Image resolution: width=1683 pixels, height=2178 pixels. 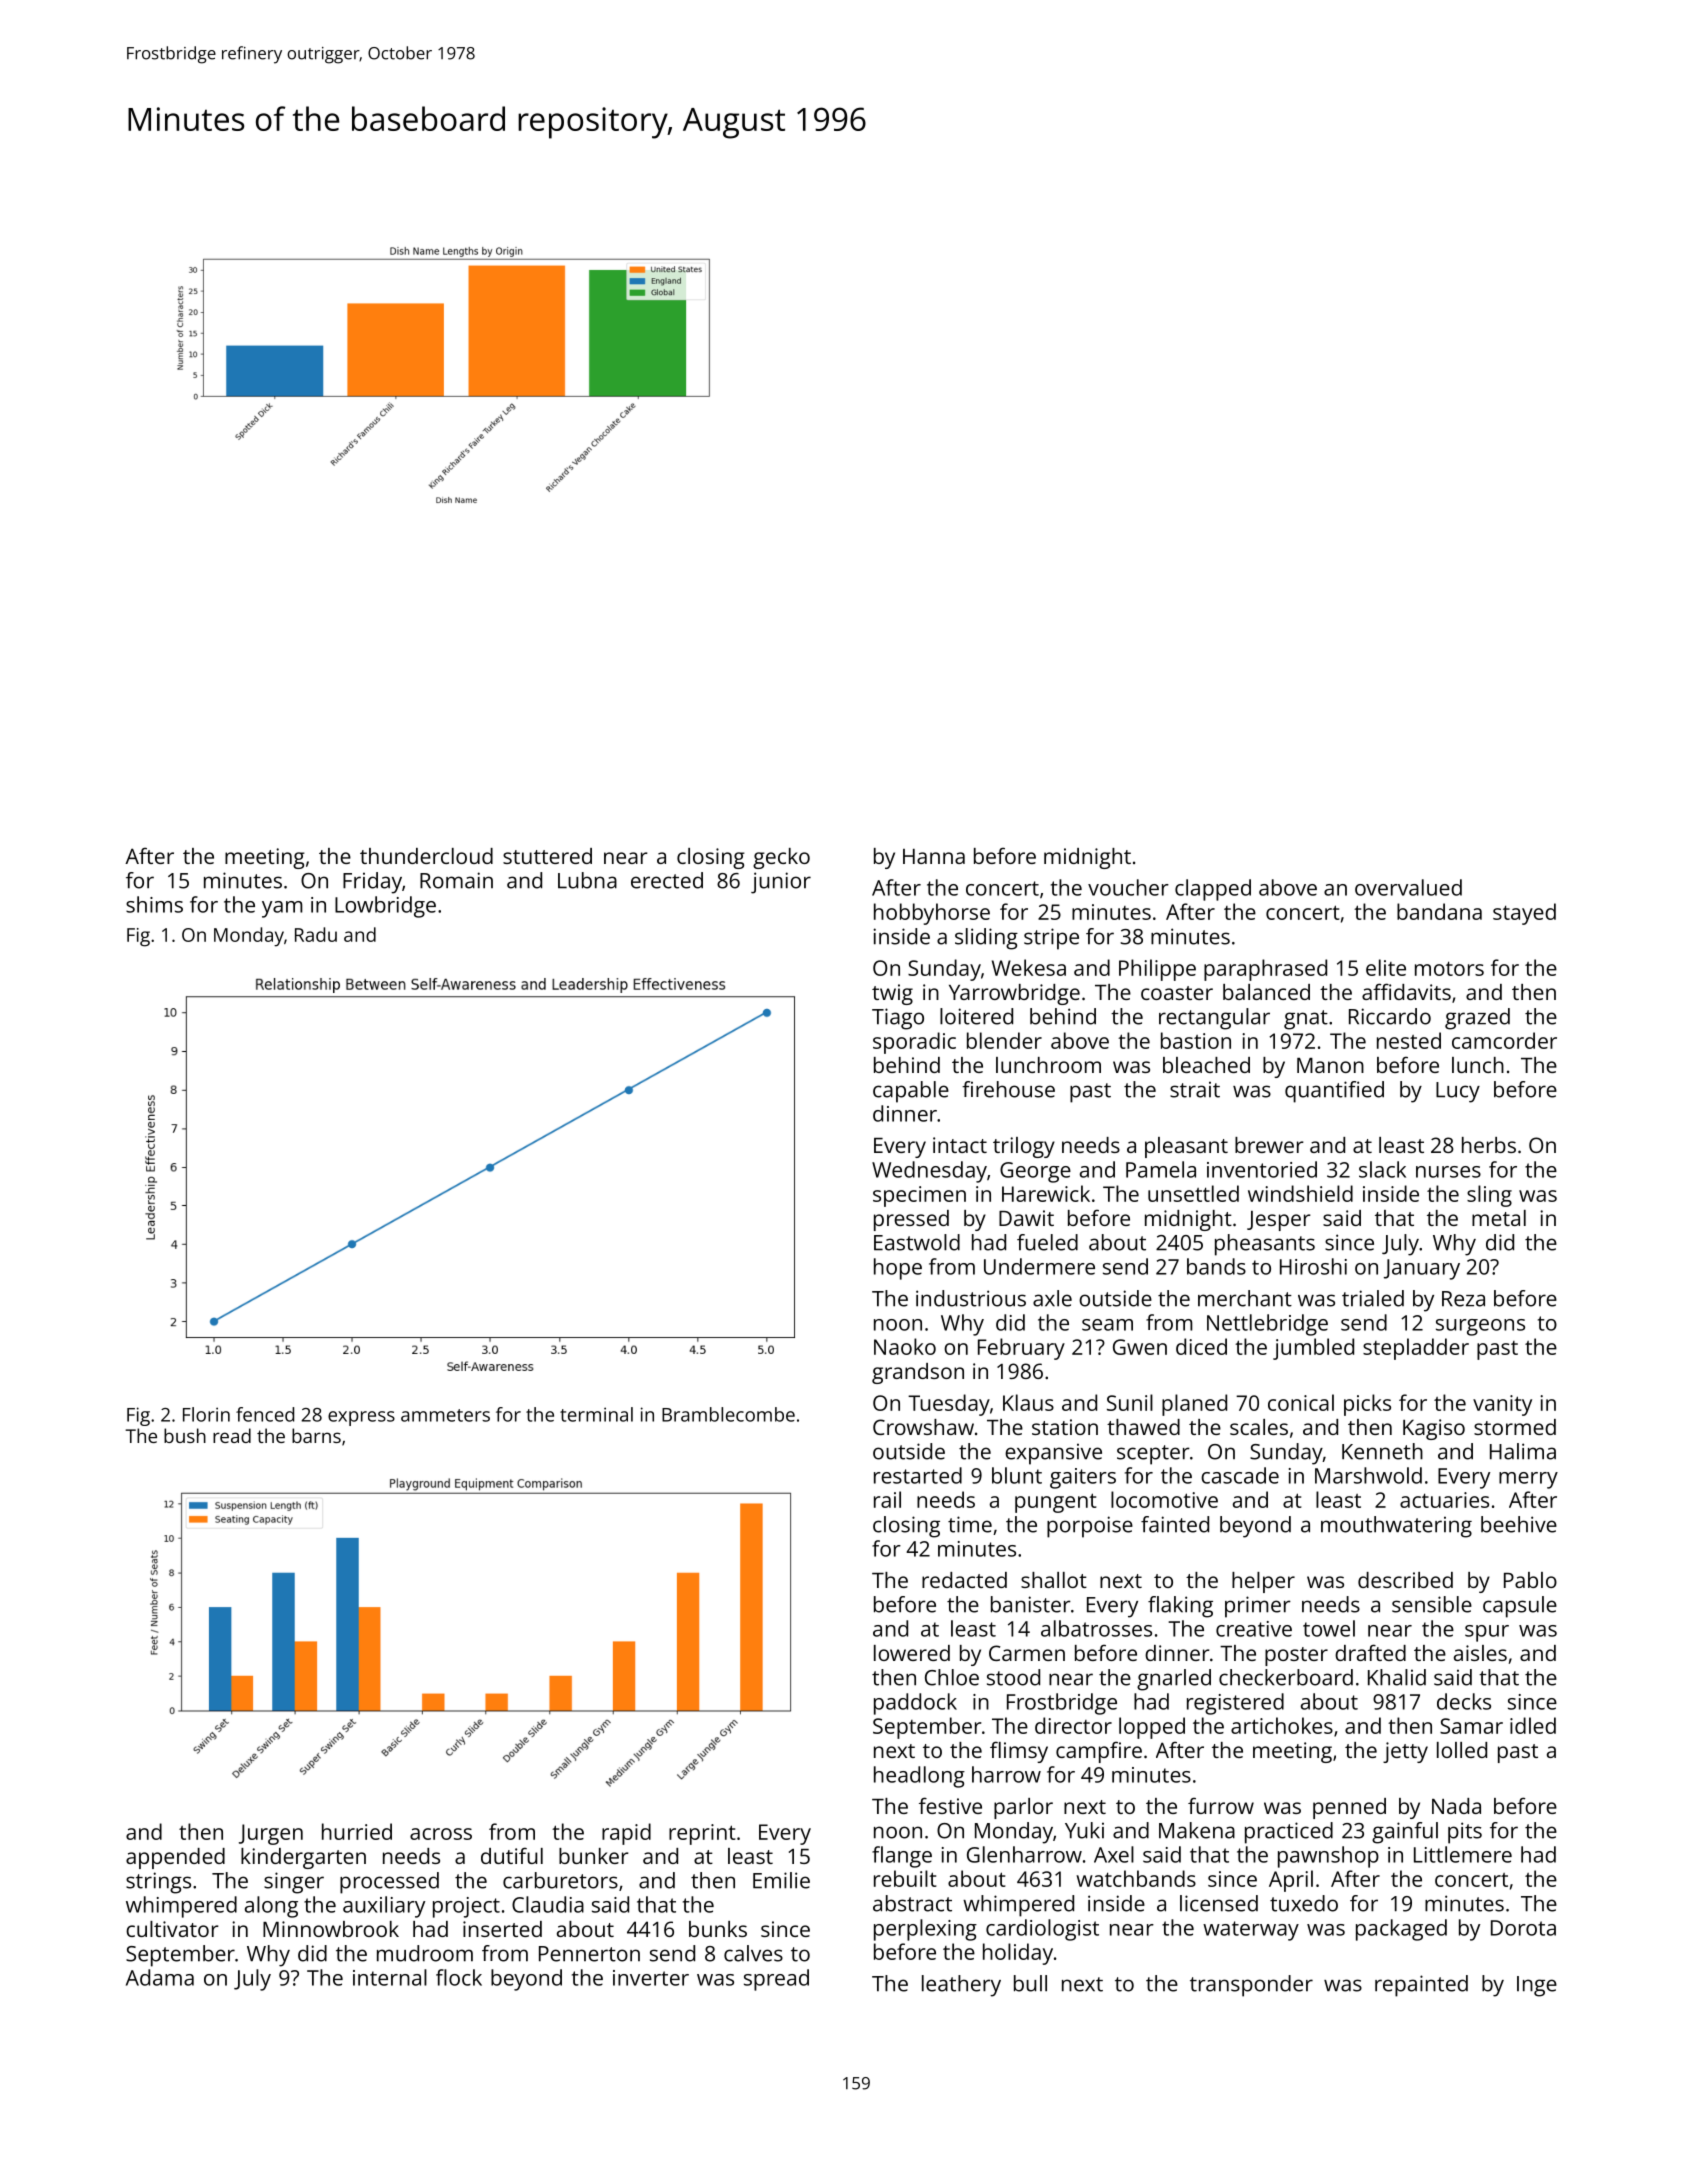 What do you see at coordinates (1499, 1218) in the image?
I see `metal` at bounding box center [1499, 1218].
